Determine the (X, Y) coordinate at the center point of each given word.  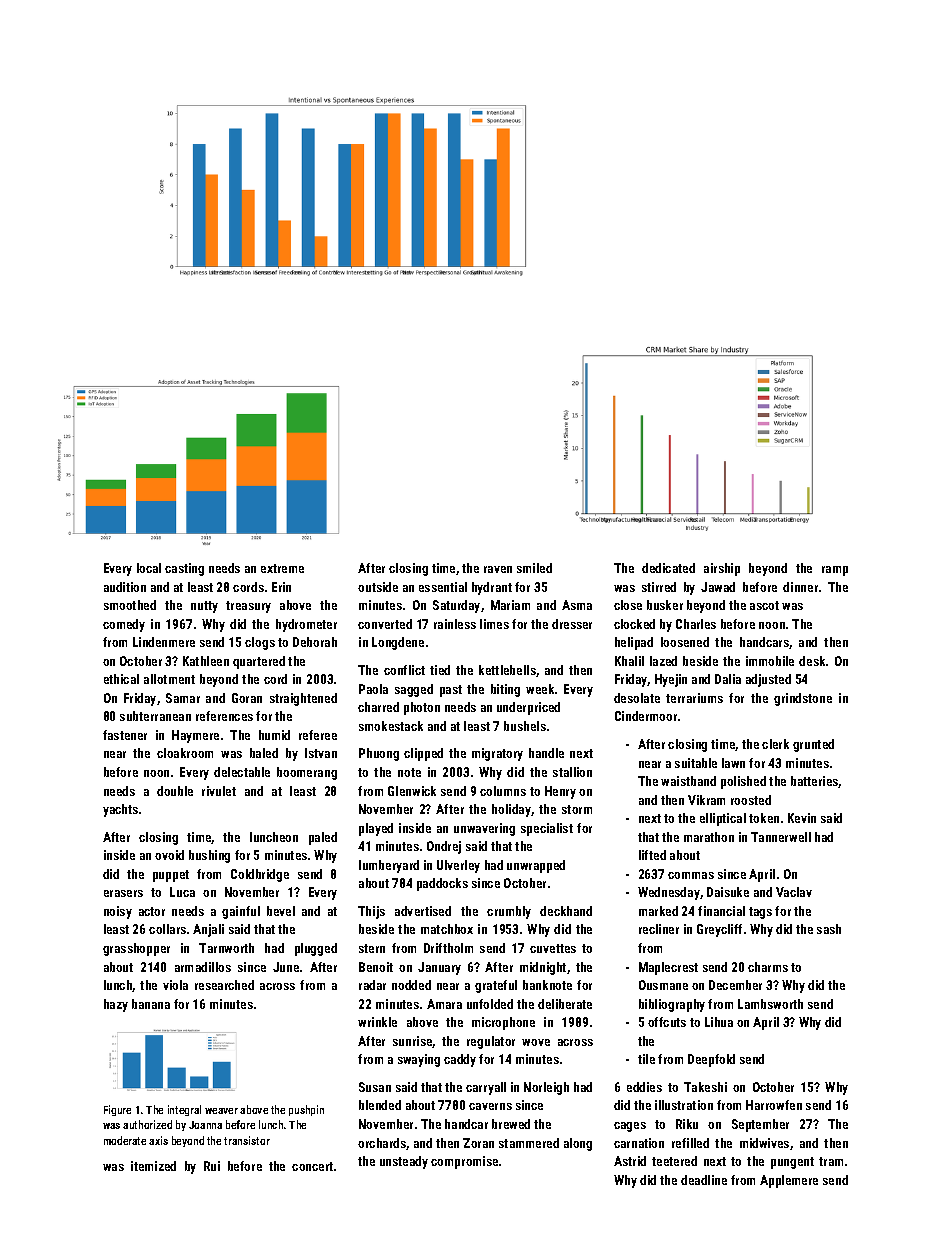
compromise (464, 1162)
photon (422, 708)
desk (812, 661)
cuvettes (553, 948)
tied (440, 670)
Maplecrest (668, 968)
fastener (125, 735)
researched (224, 985)
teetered (674, 1161)
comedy (124, 625)
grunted (813, 745)
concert (312, 1166)
